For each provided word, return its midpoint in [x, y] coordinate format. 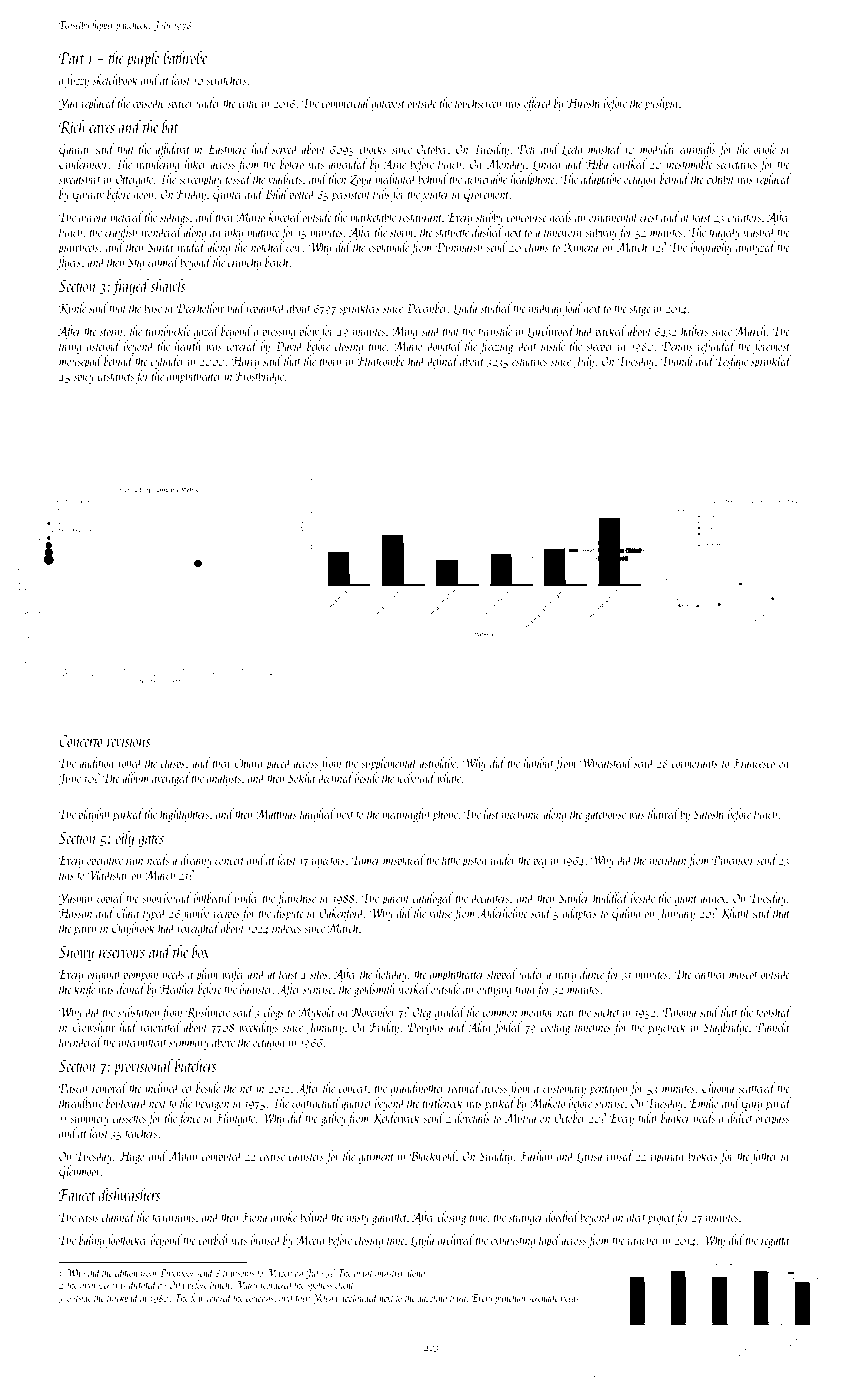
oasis [88, 1217]
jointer [435, 196]
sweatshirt [80, 178]
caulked [630, 163]
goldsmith [374, 990]
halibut [539, 762]
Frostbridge [260, 377]
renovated [160, 1026]
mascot [743, 975]
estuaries [529, 361]
